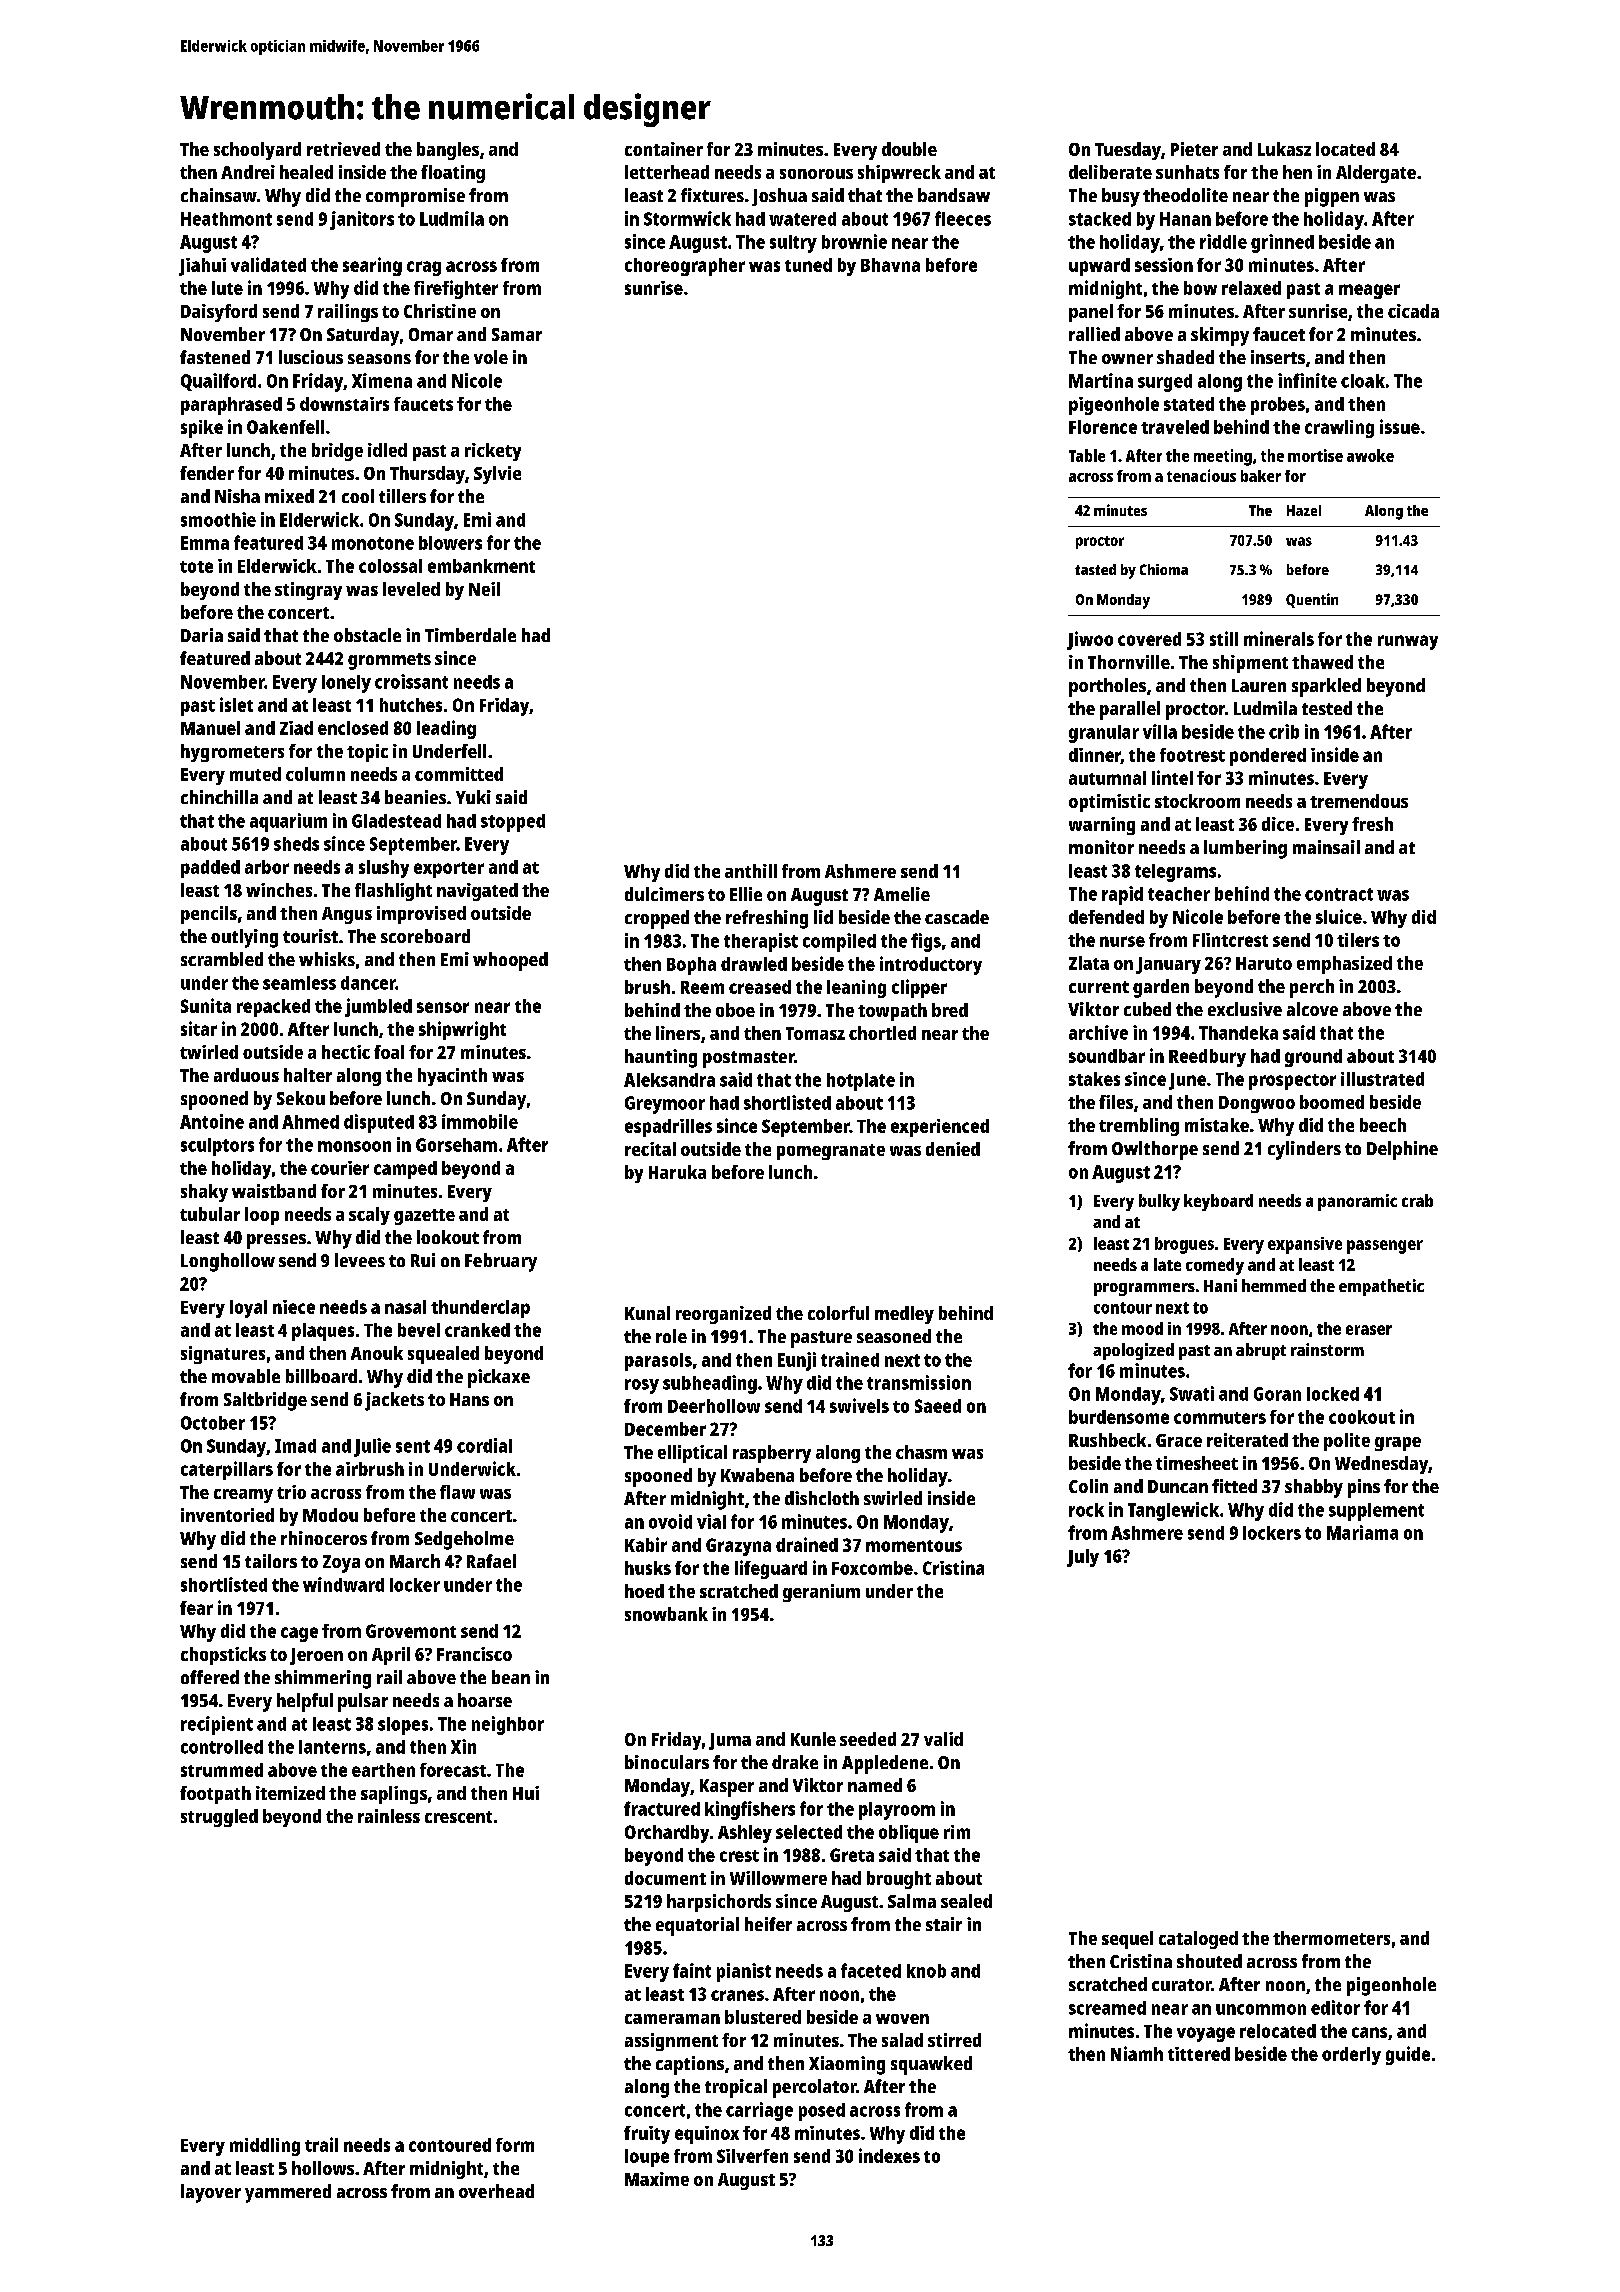  What do you see at coordinates (323, 2168) in the screenshot?
I see `hollows` at bounding box center [323, 2168].
